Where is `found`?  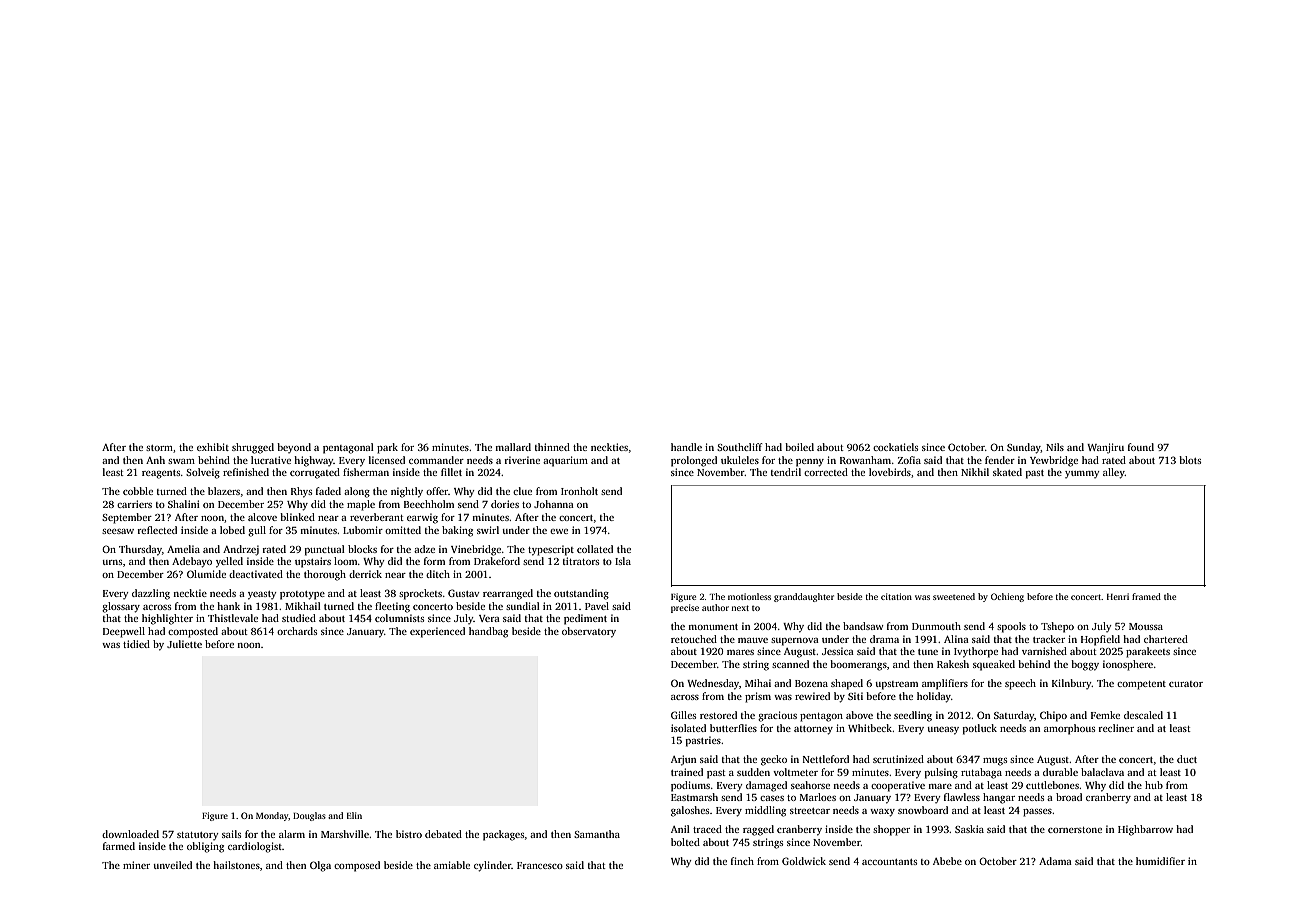
found is located at coordinates (1141, 447).
